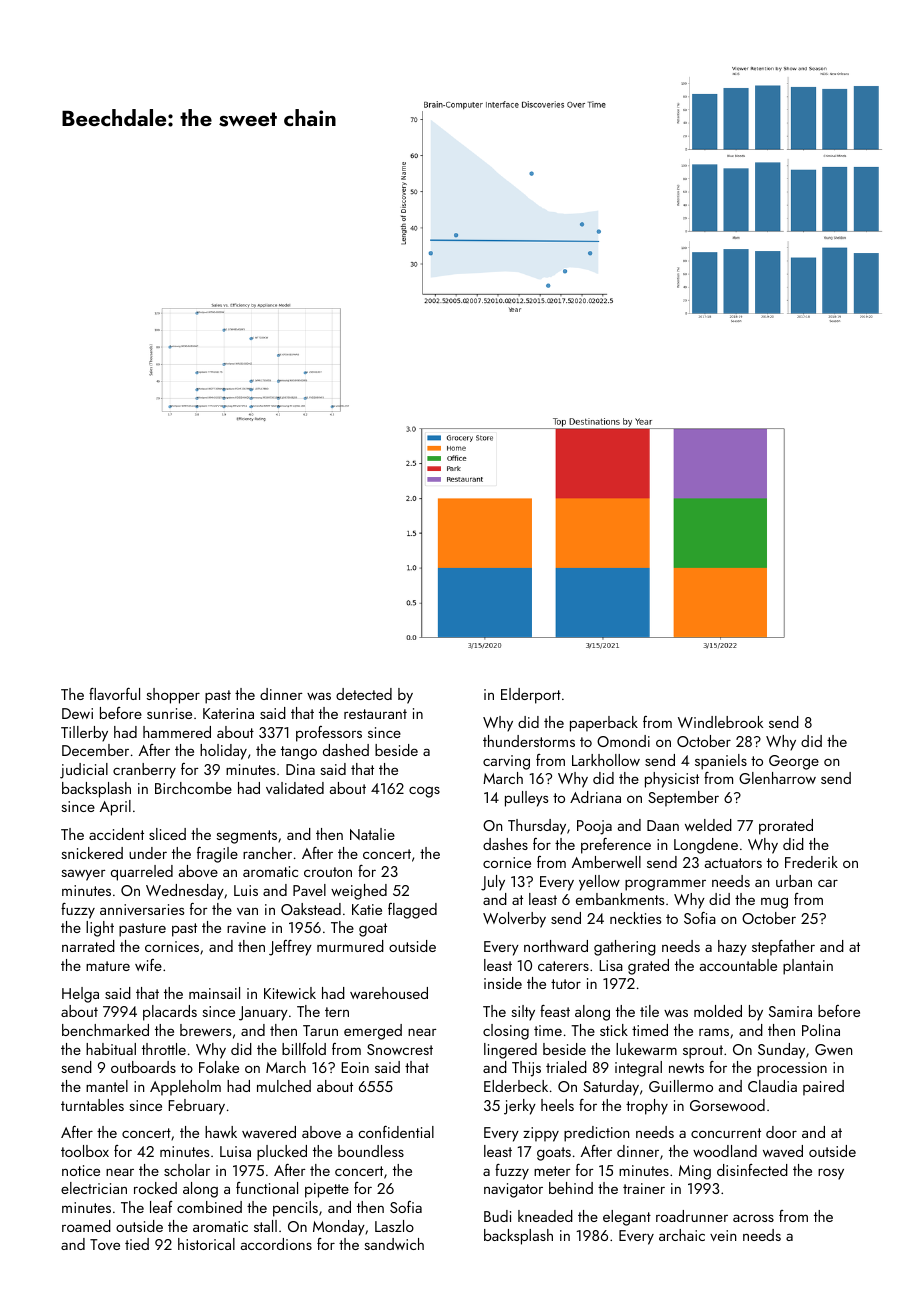 The width and height of the image is (924, 1308). Describe the element at coordinates (108, 966) in the image. I see `mature` at that location.
